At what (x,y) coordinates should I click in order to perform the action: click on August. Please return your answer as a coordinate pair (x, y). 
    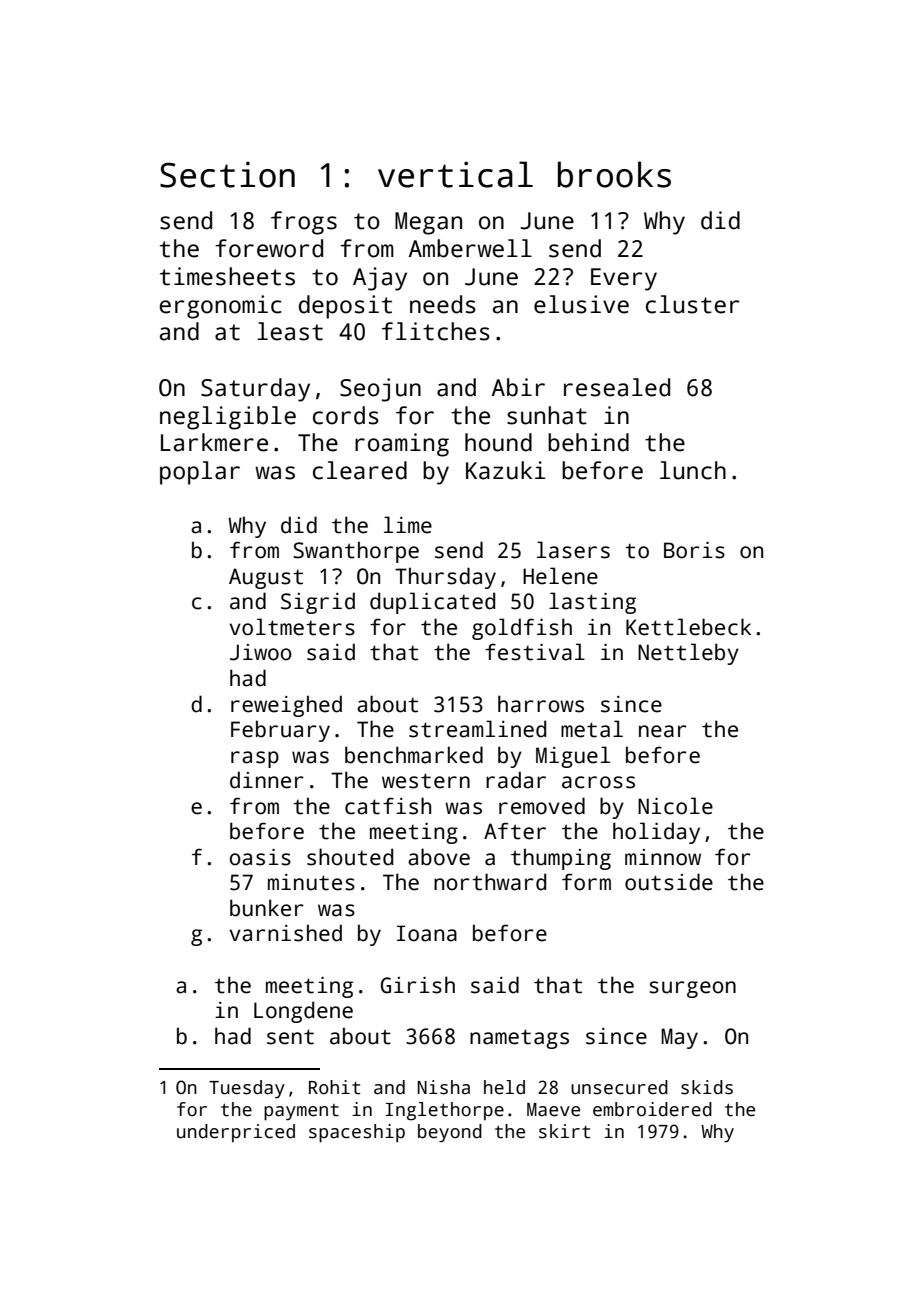
    Looking at the image, I should click on (266, 578).
